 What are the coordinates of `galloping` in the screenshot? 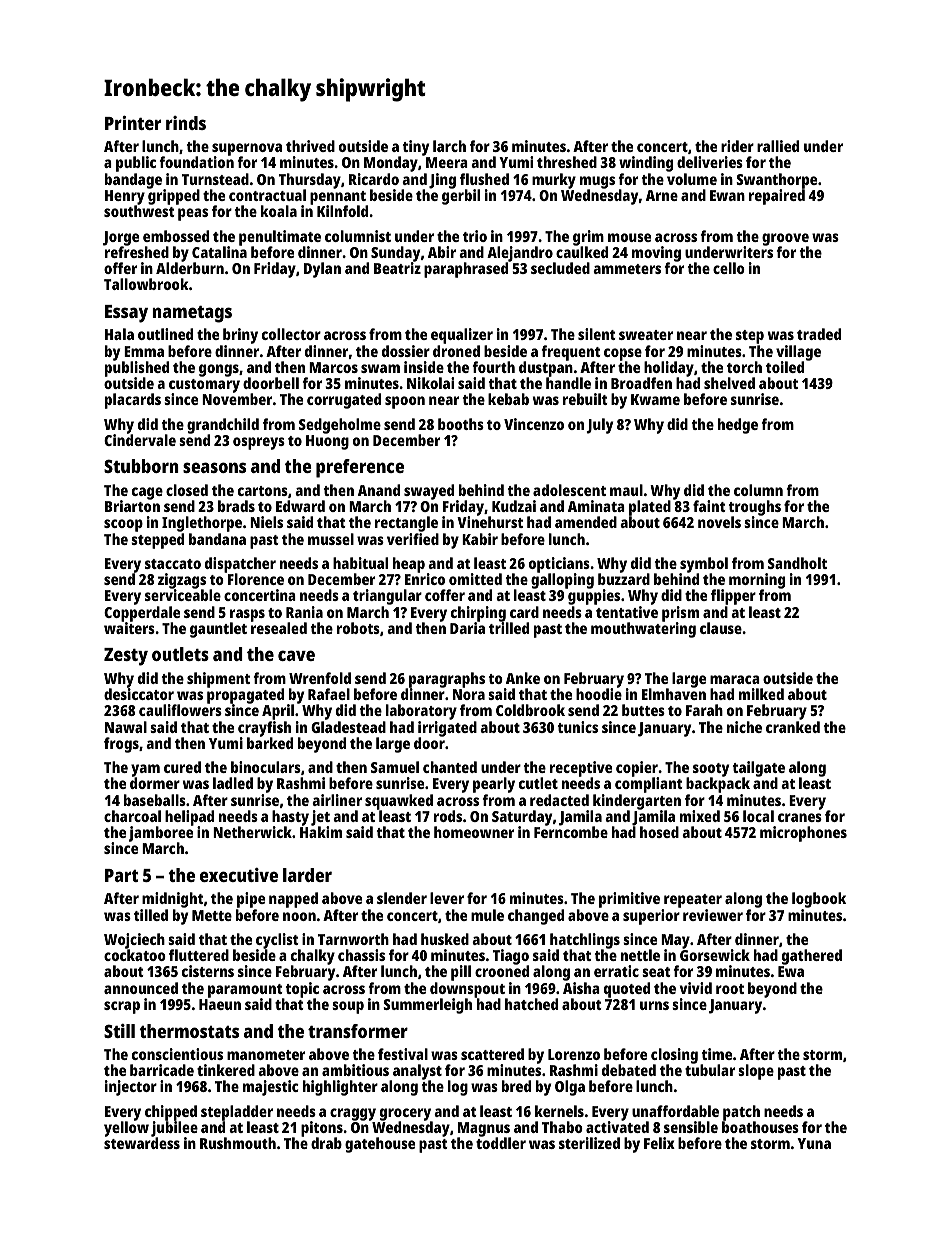 It's located at (562, 581).
